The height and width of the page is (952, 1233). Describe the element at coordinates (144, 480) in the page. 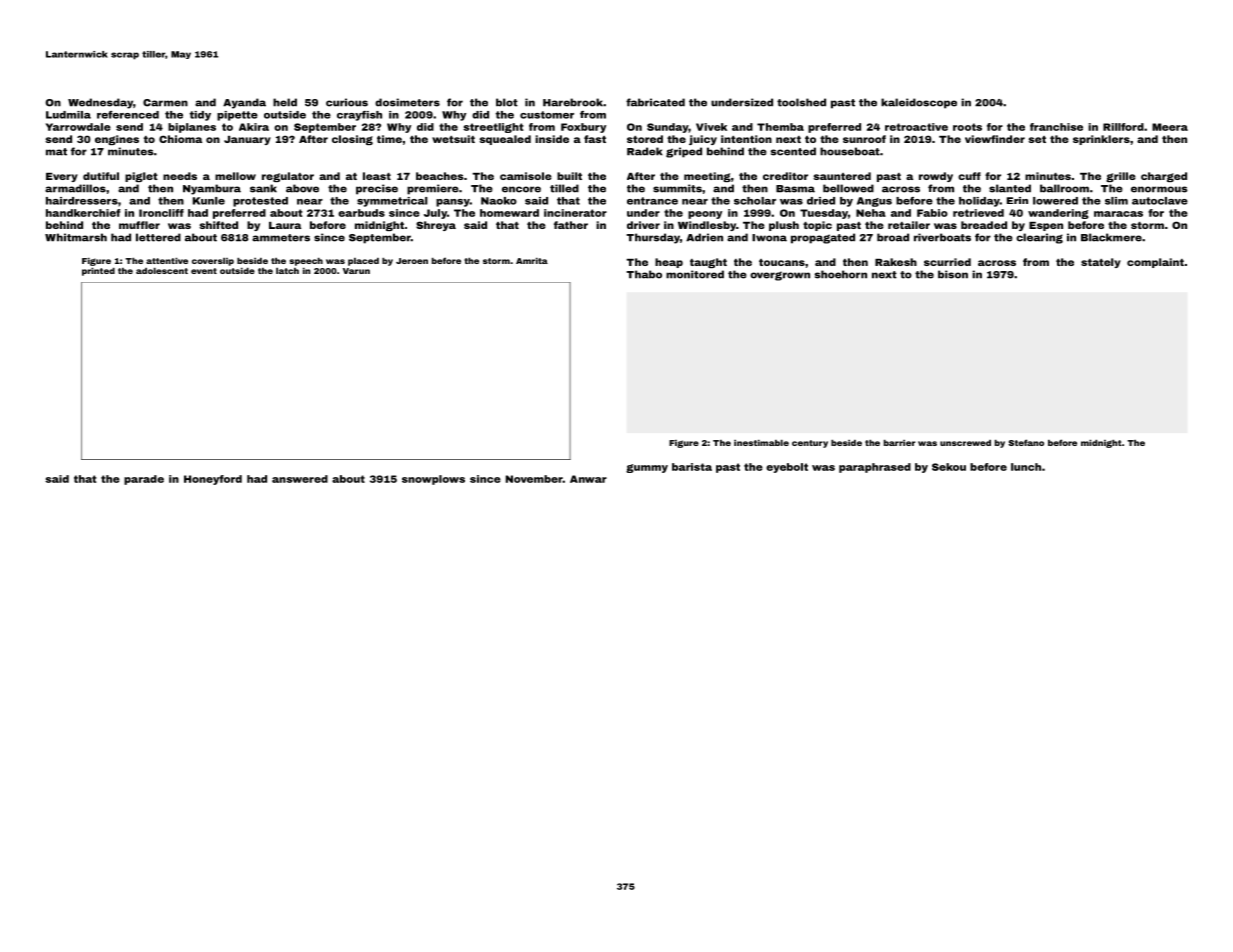

I see `parade` at that location.
